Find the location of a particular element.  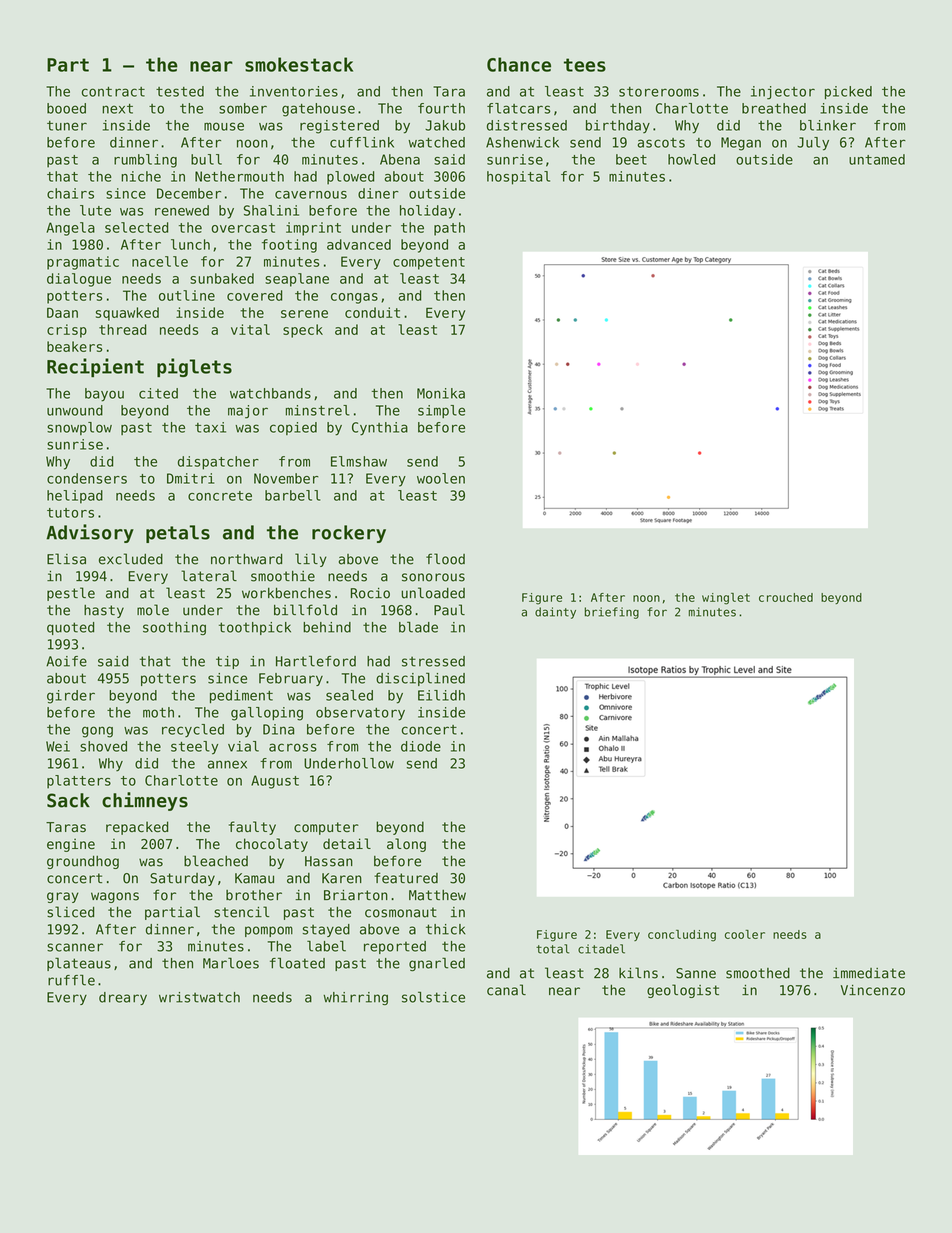

smokestack is located at coordinates (299, 64).
